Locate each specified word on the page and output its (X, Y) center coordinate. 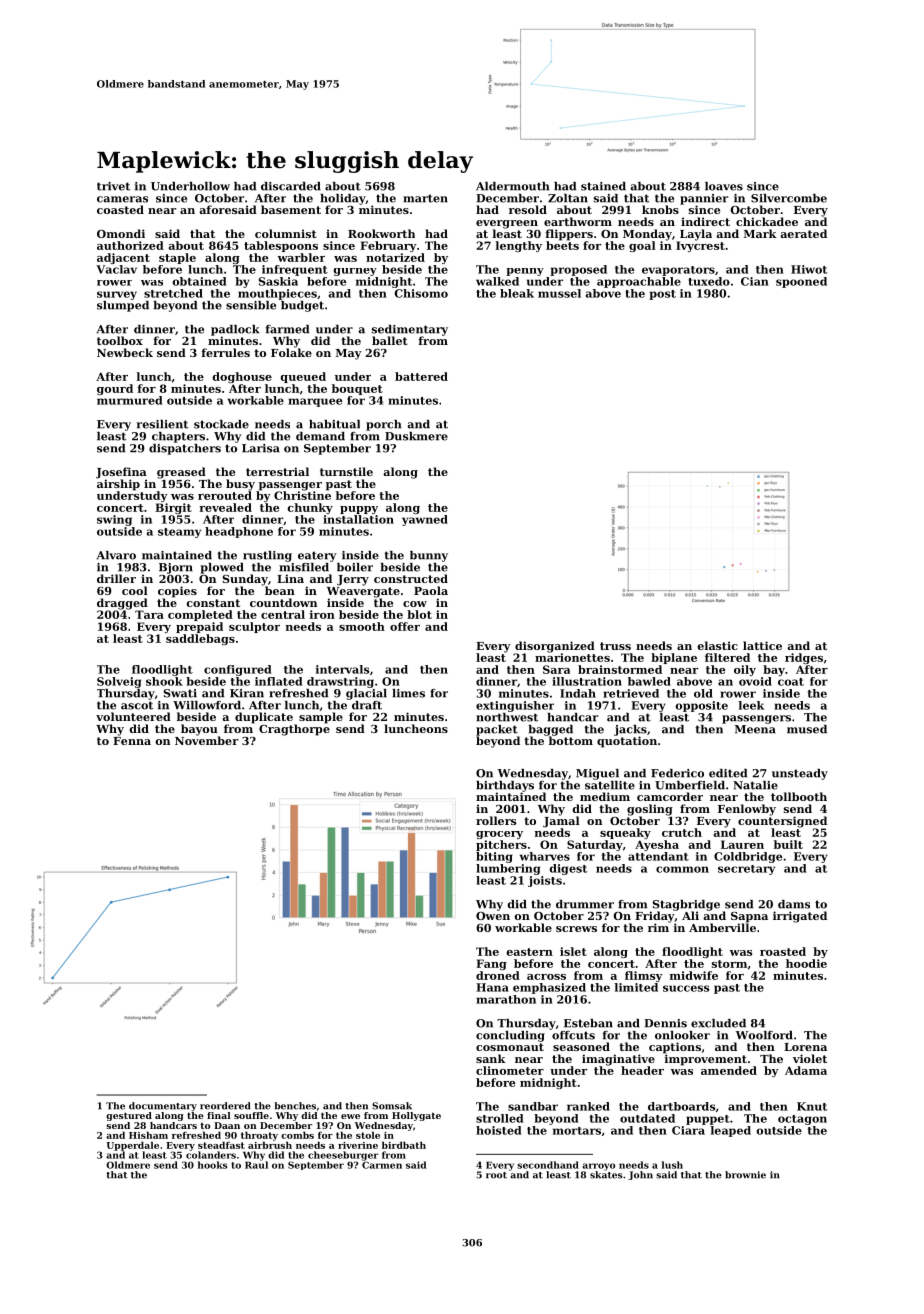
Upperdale (133, 1146)
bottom (571, 740)
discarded (291, 186)
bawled (649, 681)
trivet (113, 186)
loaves (724, 186)
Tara (149, 614)
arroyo (598, 1167)
